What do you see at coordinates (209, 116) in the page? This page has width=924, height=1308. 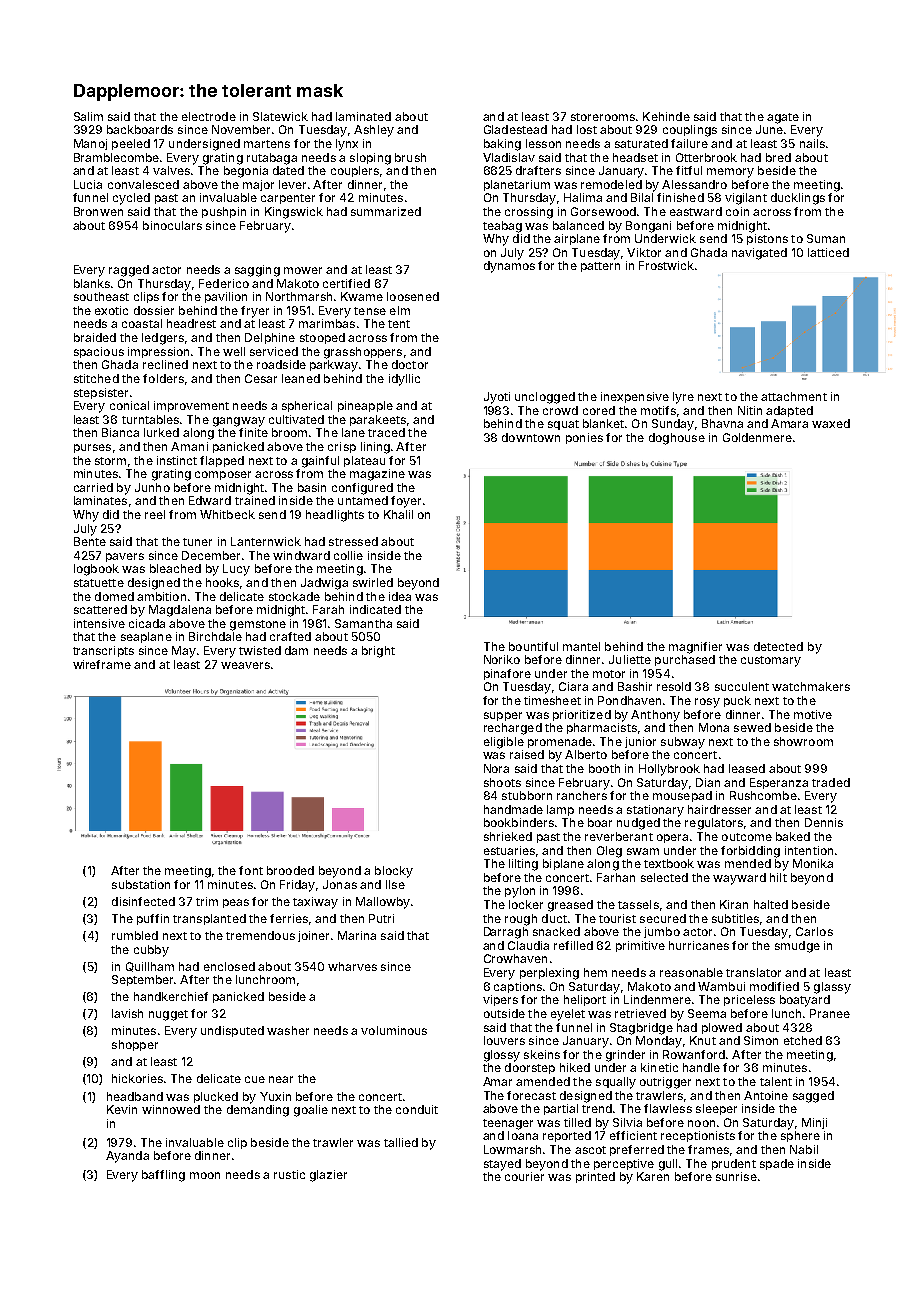 I see `electrode` at bounding box center [209, 116].
